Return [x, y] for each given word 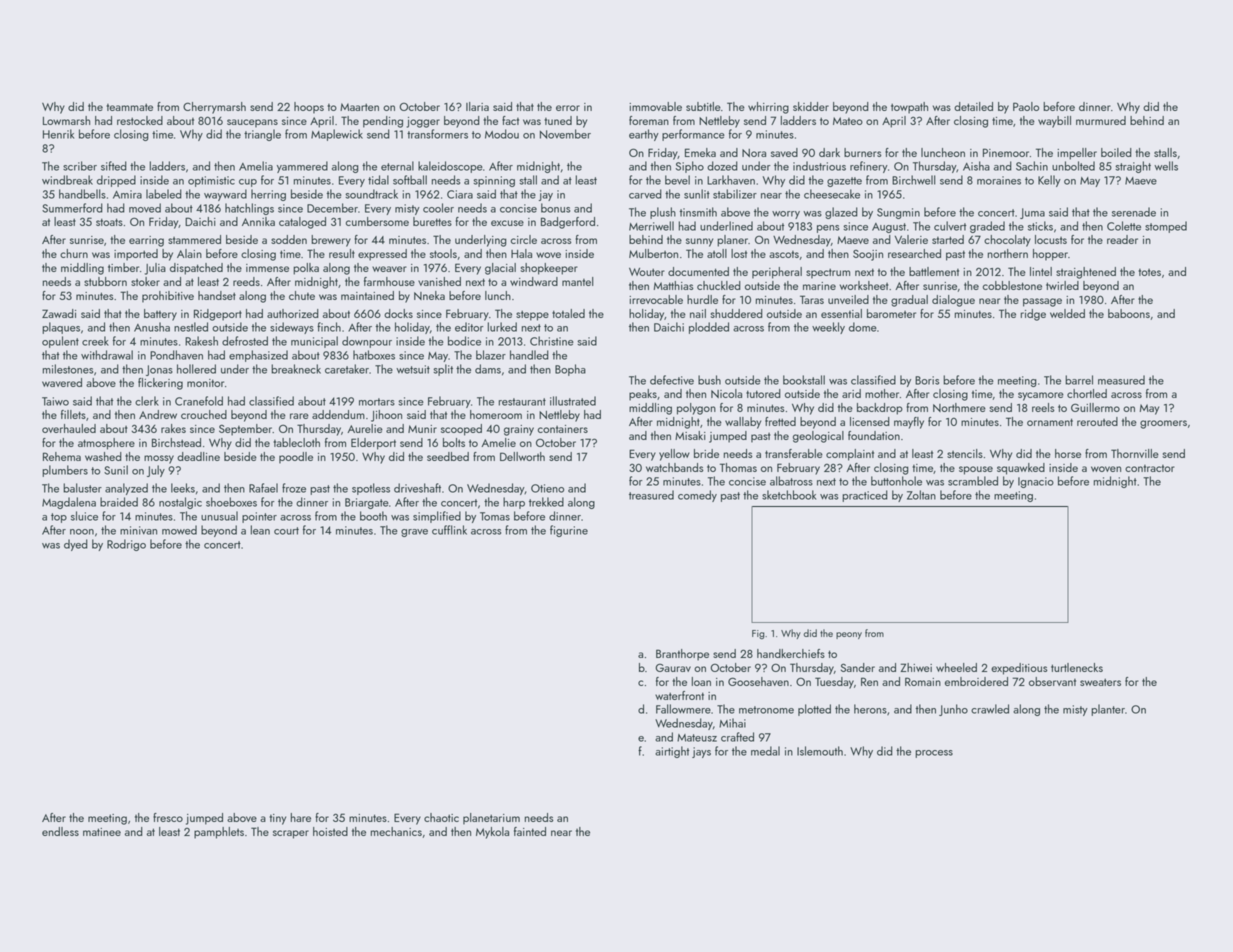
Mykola [492, 833]
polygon [696, 409]
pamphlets [219, 833]
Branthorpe [682, 655]
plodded [709, 328]
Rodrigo [126, 545]
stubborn [105, 281]
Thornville [1135, 453]
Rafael [263, 488]
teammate [130, 107]
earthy [644, 135]
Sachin [1032, 166]
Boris [927, 380]
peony [849, 635]
